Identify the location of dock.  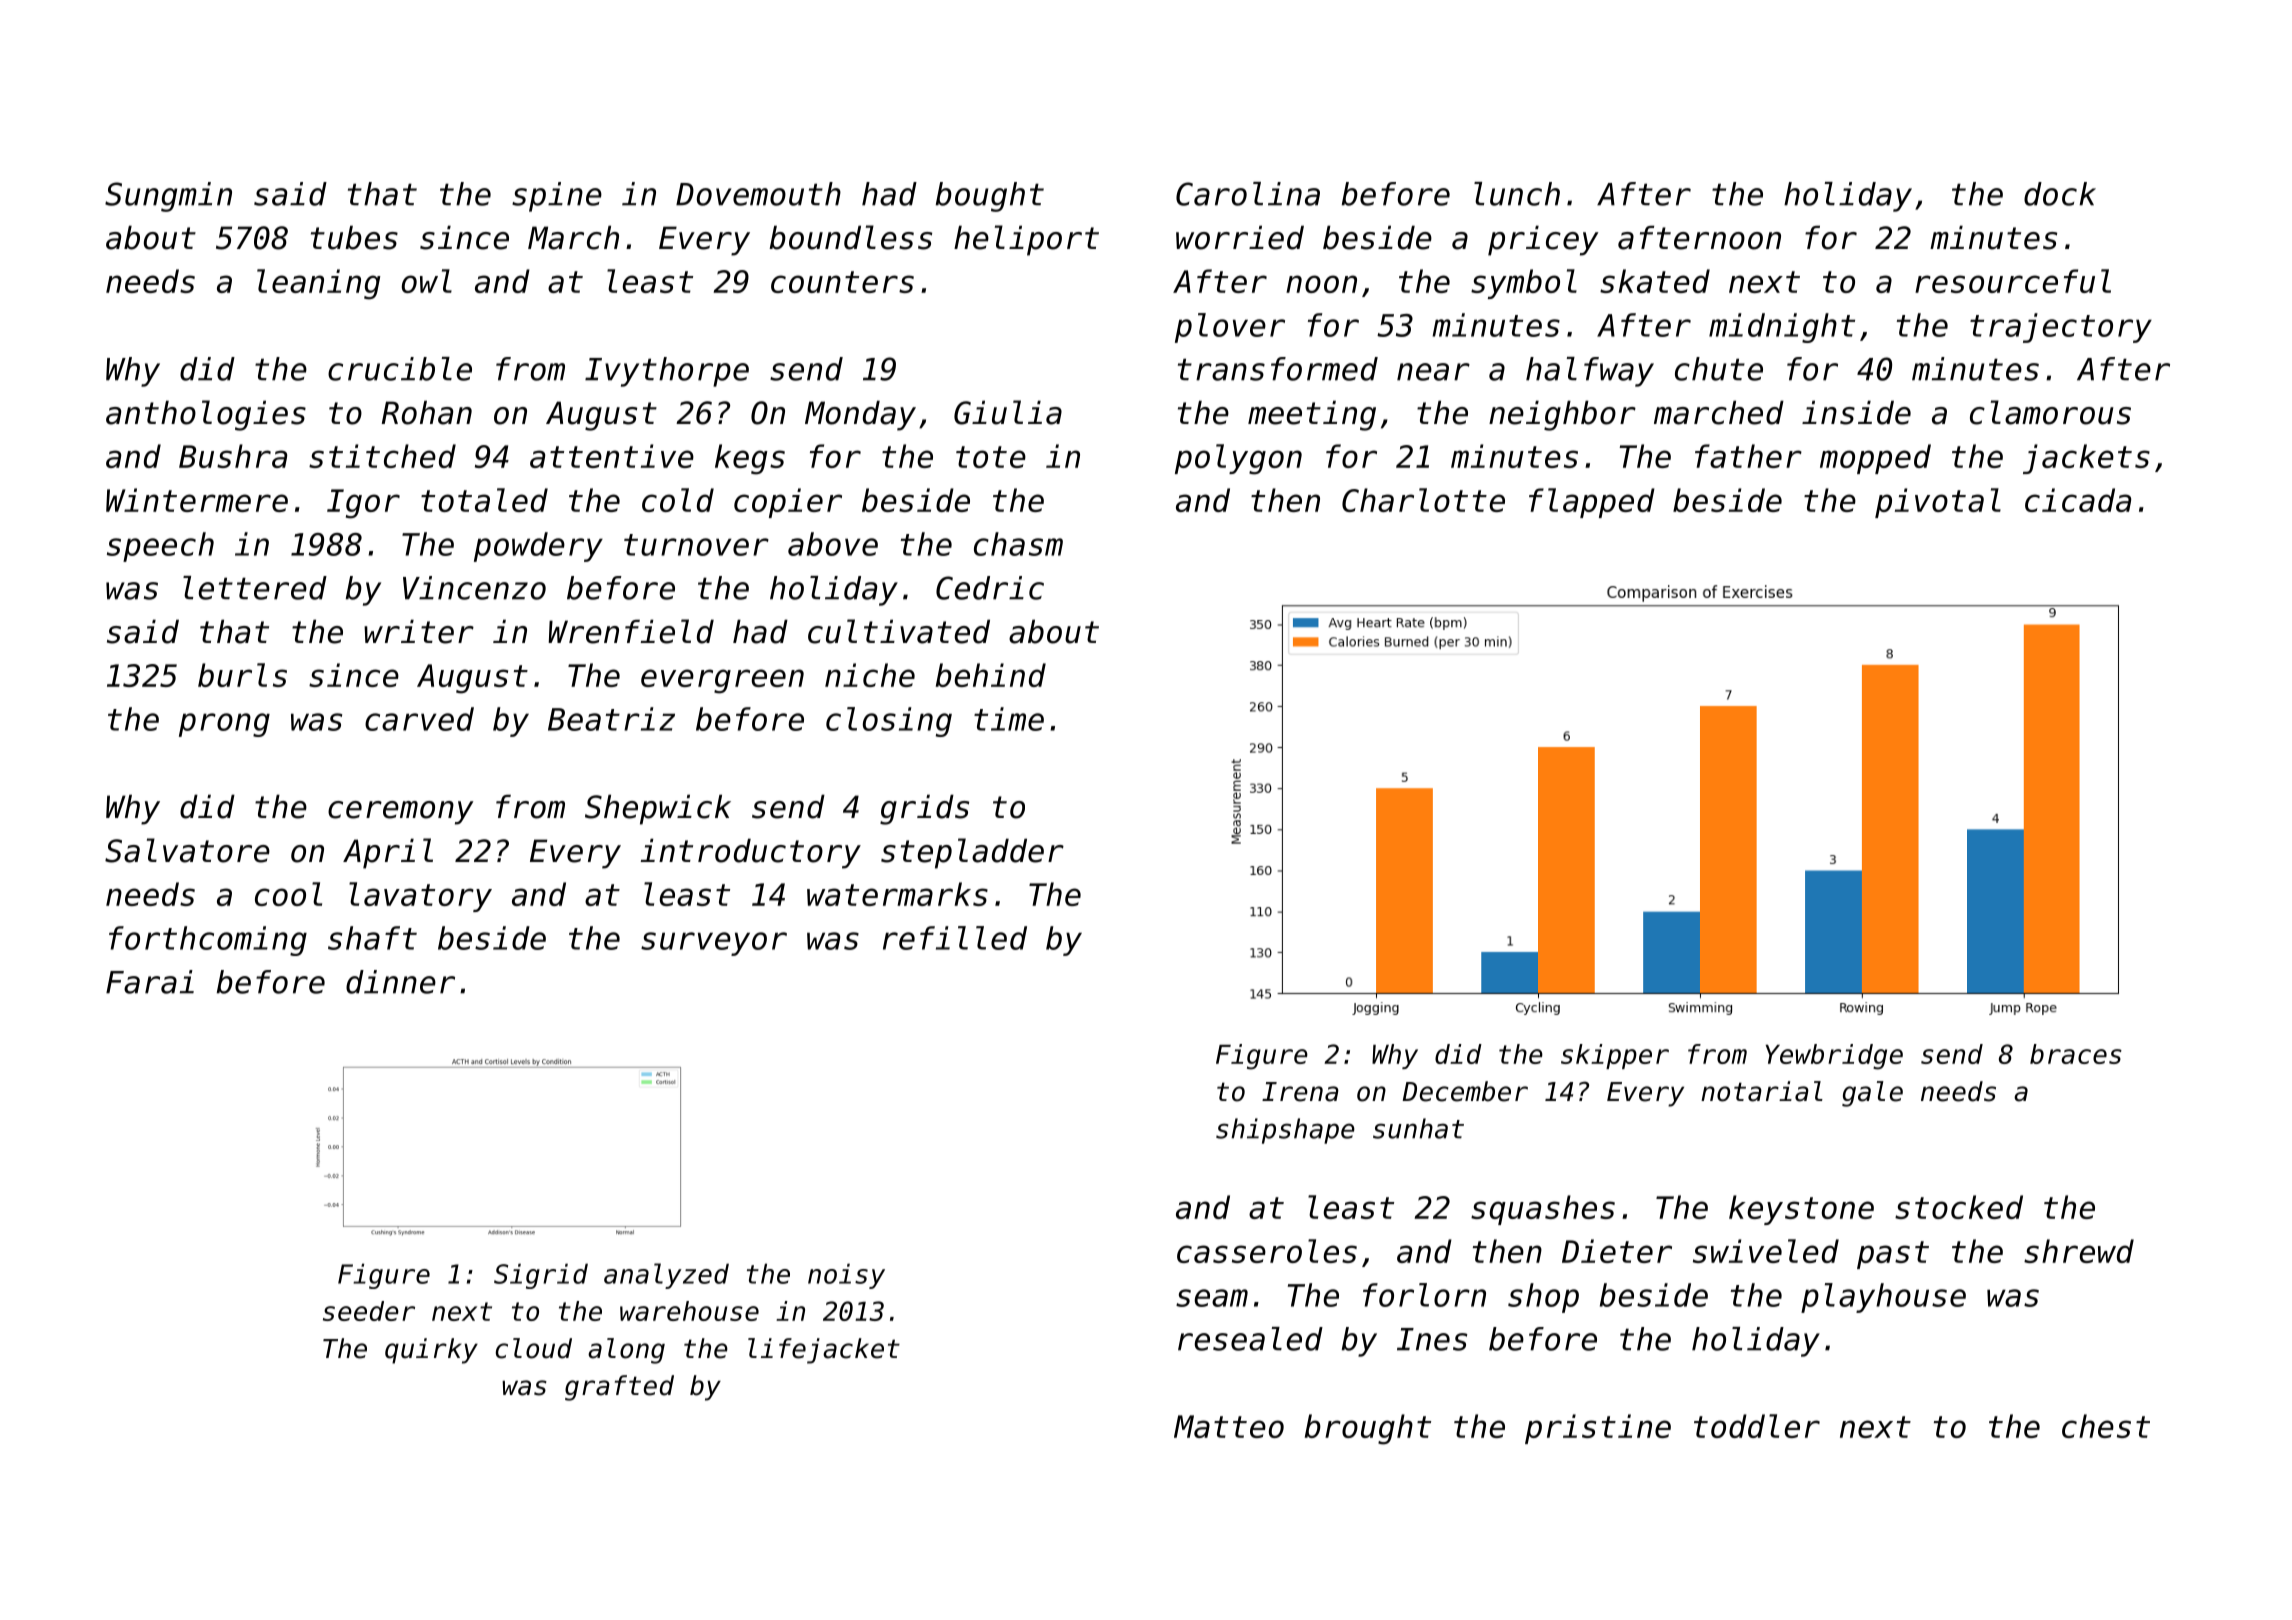
(2060, 194).
